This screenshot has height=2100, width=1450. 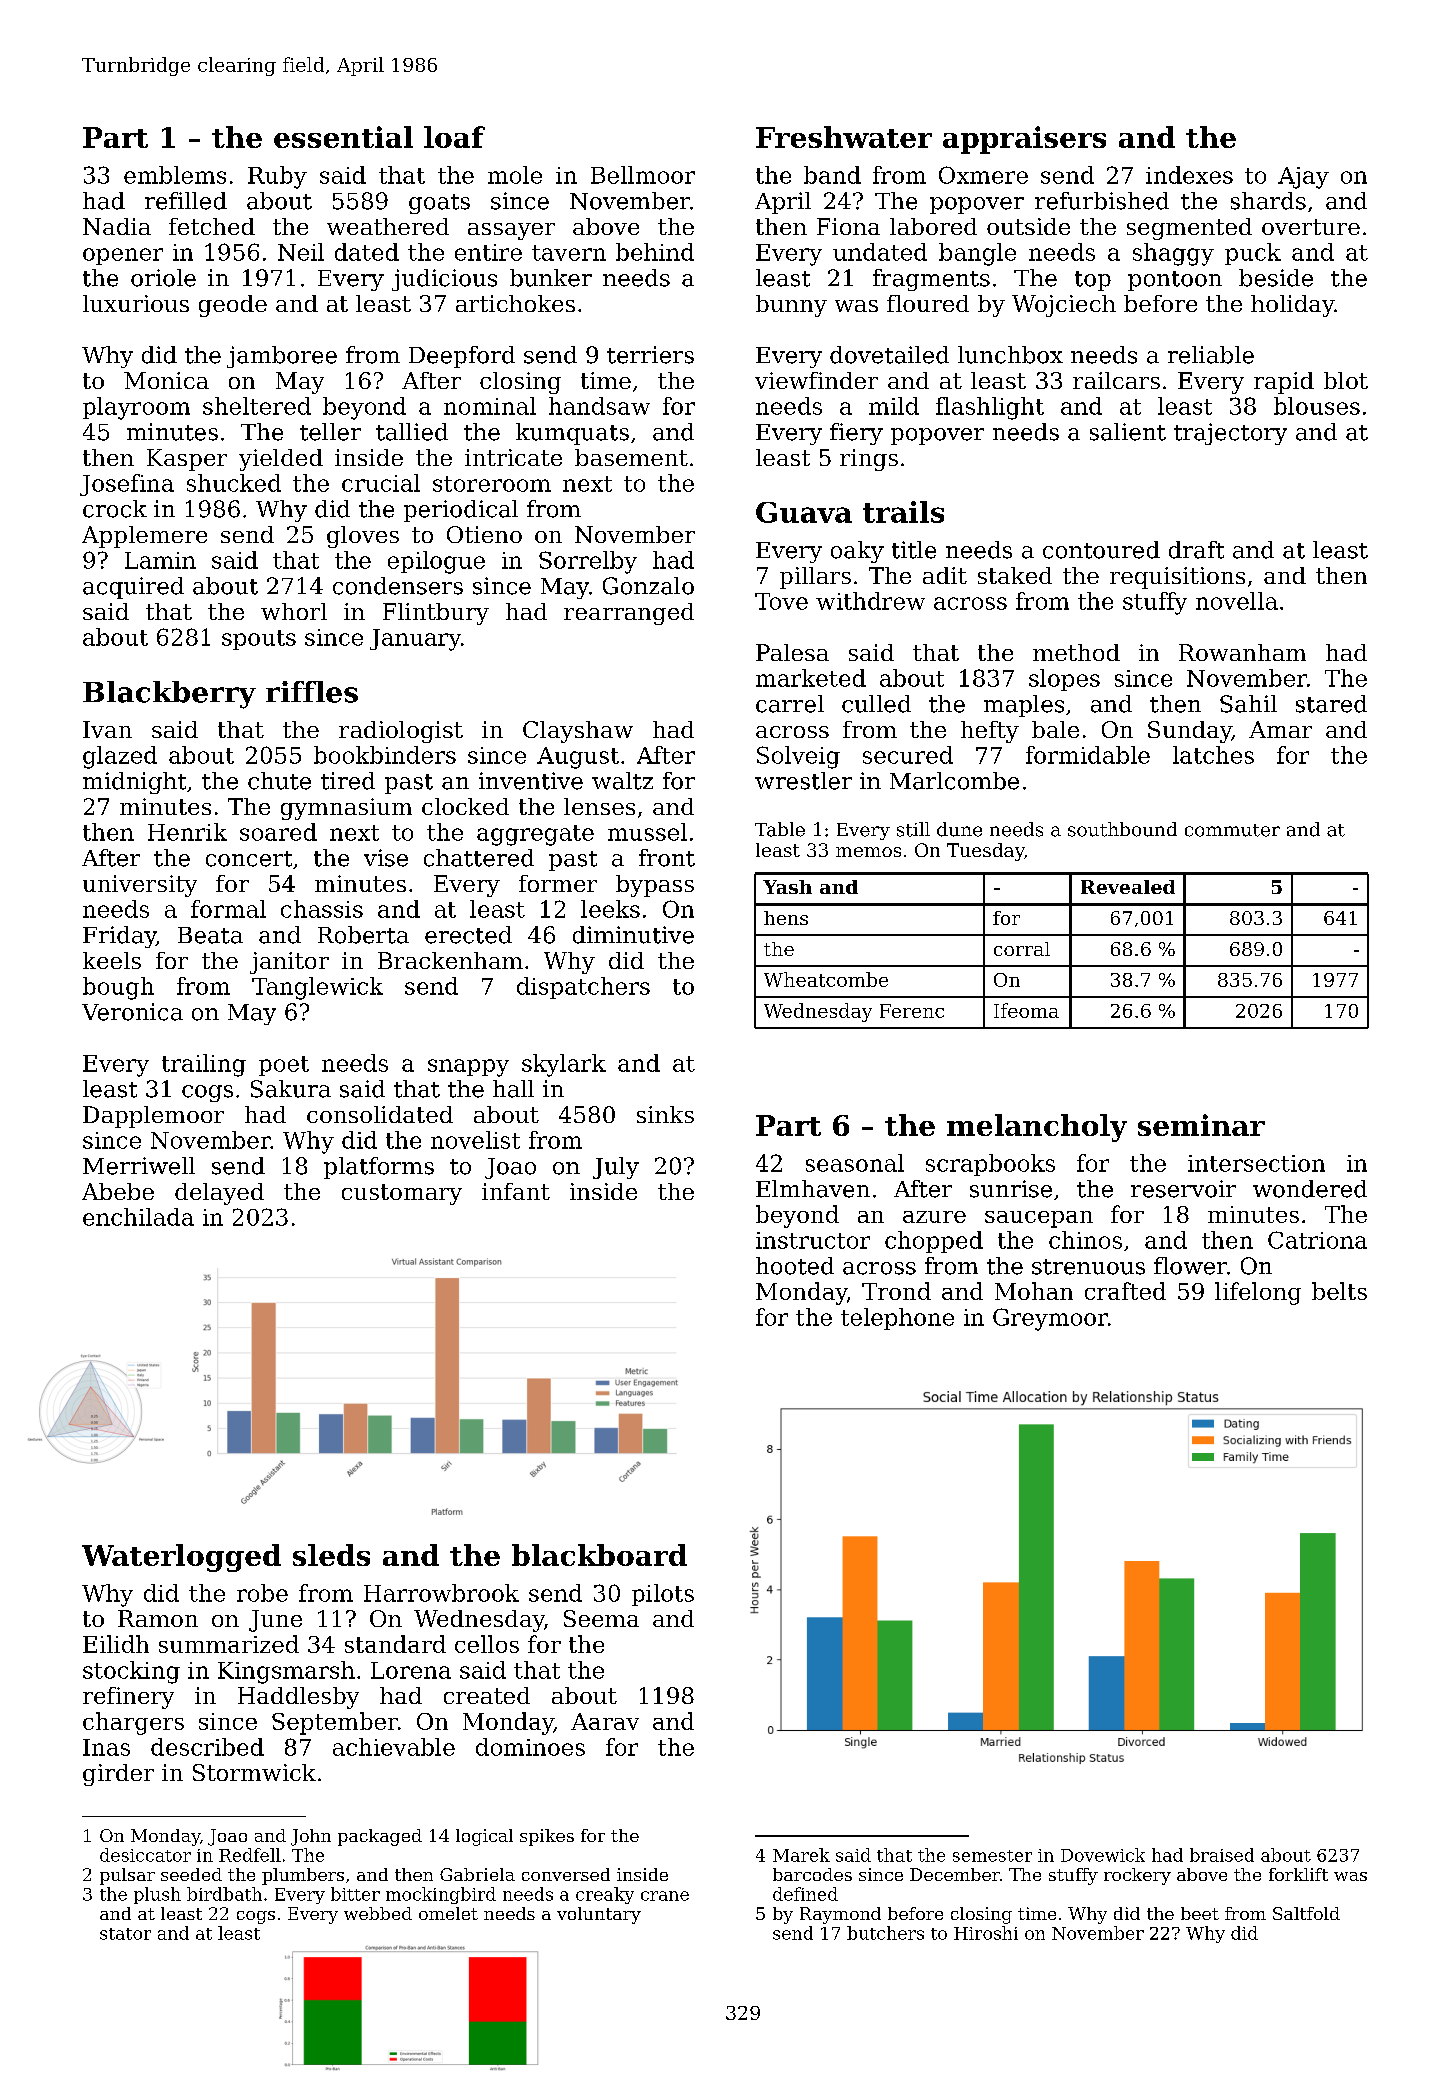 What do you see at coordinates (1015, 575) in the screenshot?
I see `staked` at bounding box center [1015, 575].
